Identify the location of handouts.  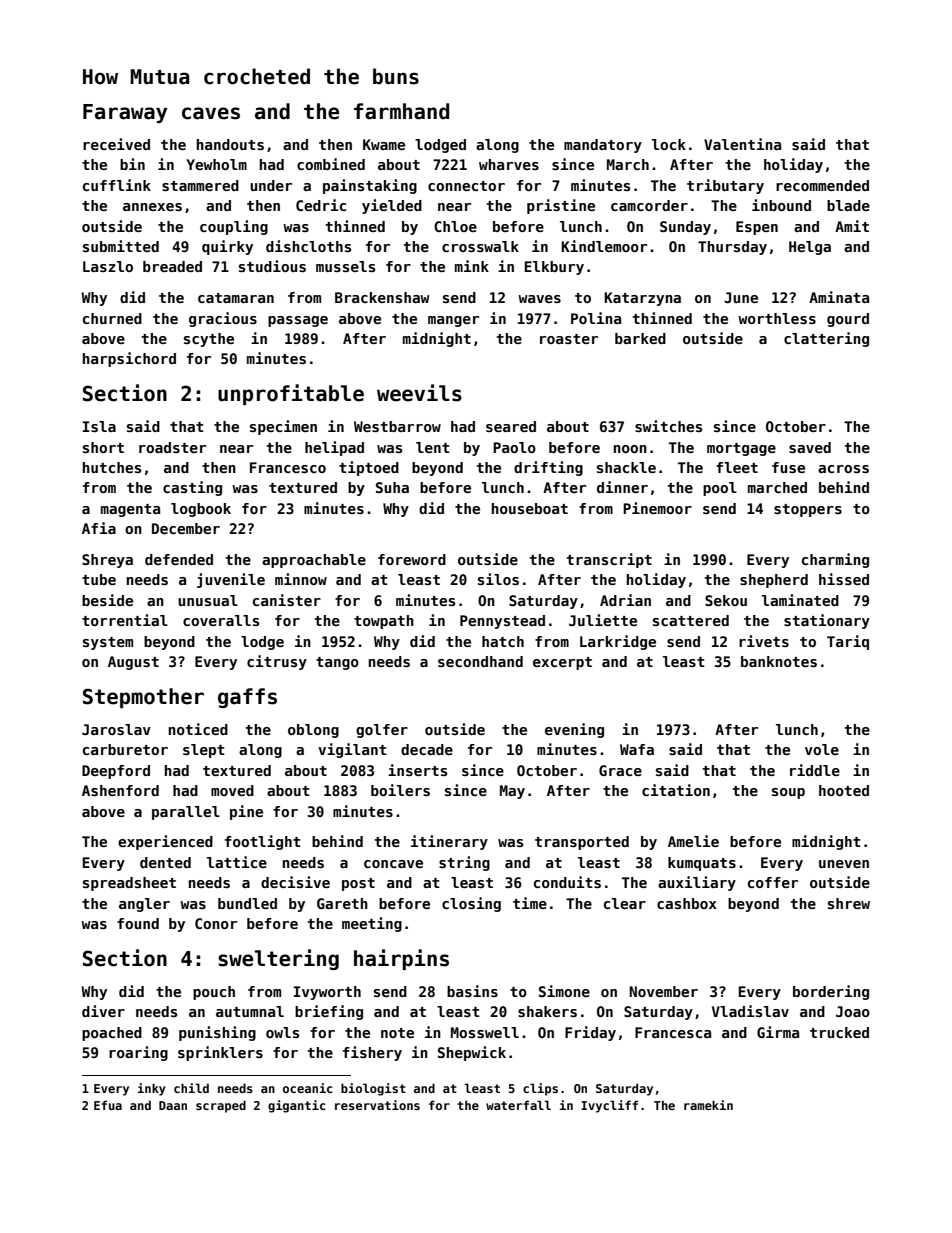
(230, 144).
